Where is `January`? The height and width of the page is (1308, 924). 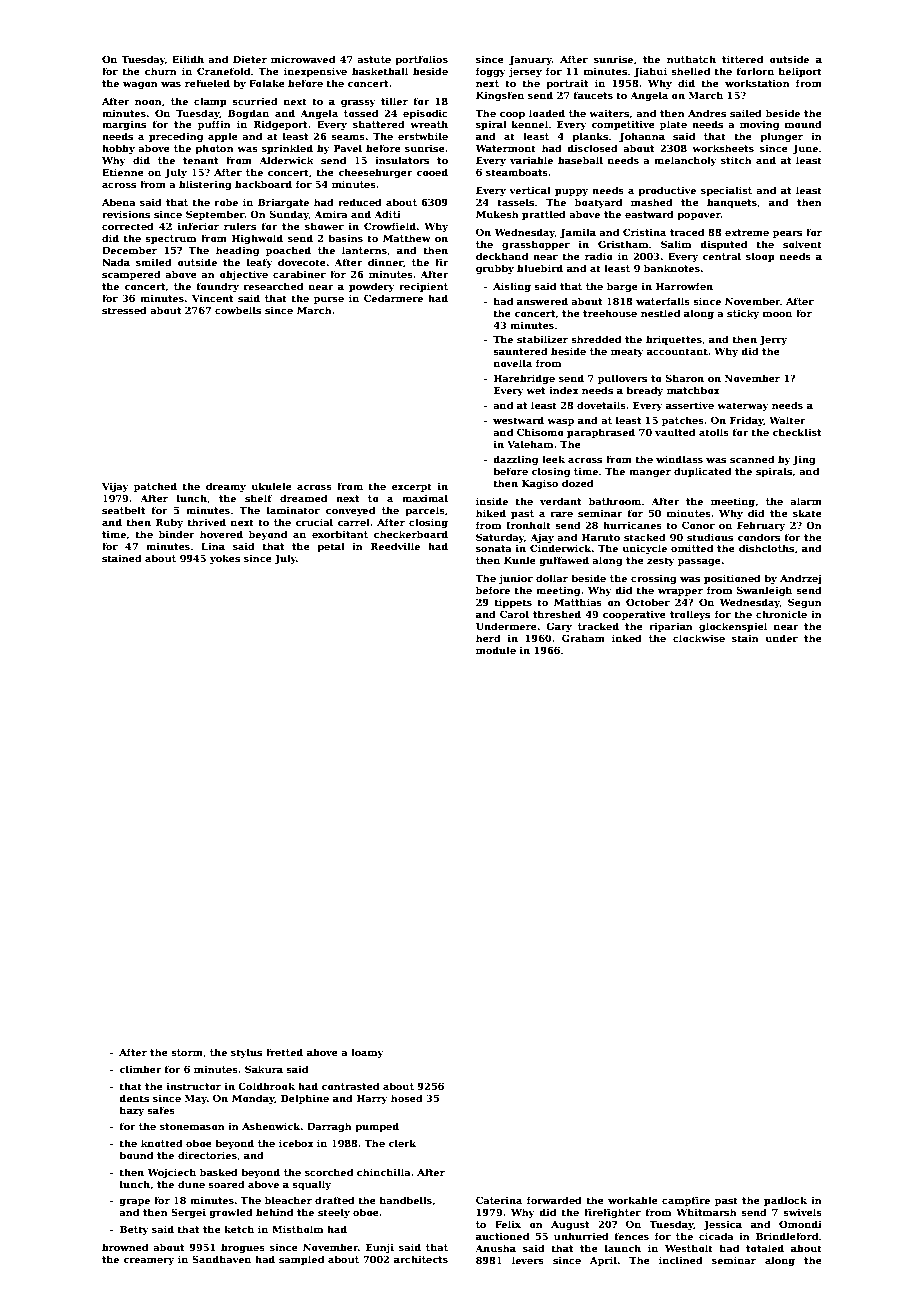 January is located at coordinates (530, 60).
